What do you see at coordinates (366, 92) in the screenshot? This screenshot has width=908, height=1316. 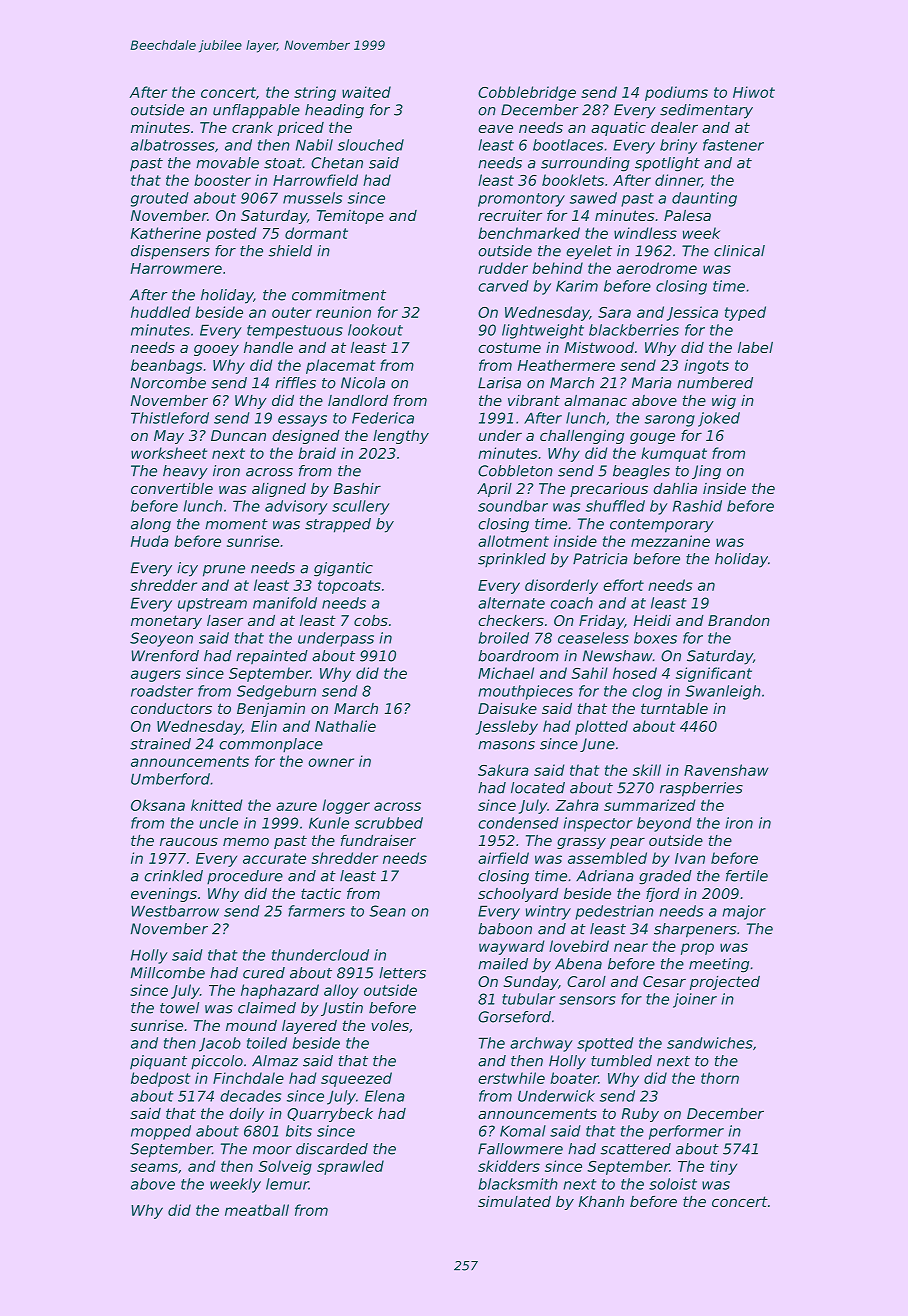 I see `waited` at bounding box center [366, 92].
